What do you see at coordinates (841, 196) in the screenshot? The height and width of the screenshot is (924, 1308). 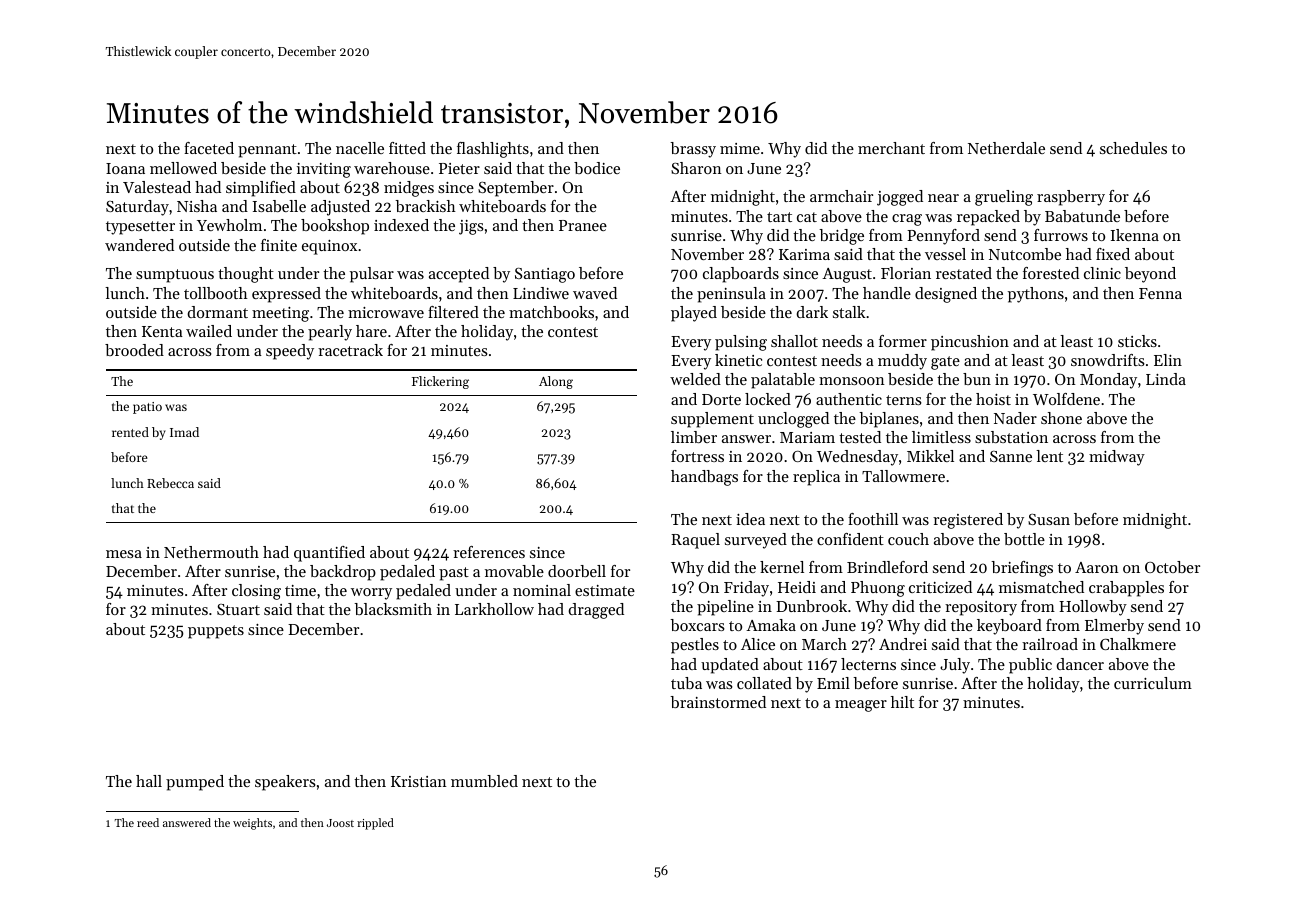 I see `armchair` at bounding box center [841, 196].
